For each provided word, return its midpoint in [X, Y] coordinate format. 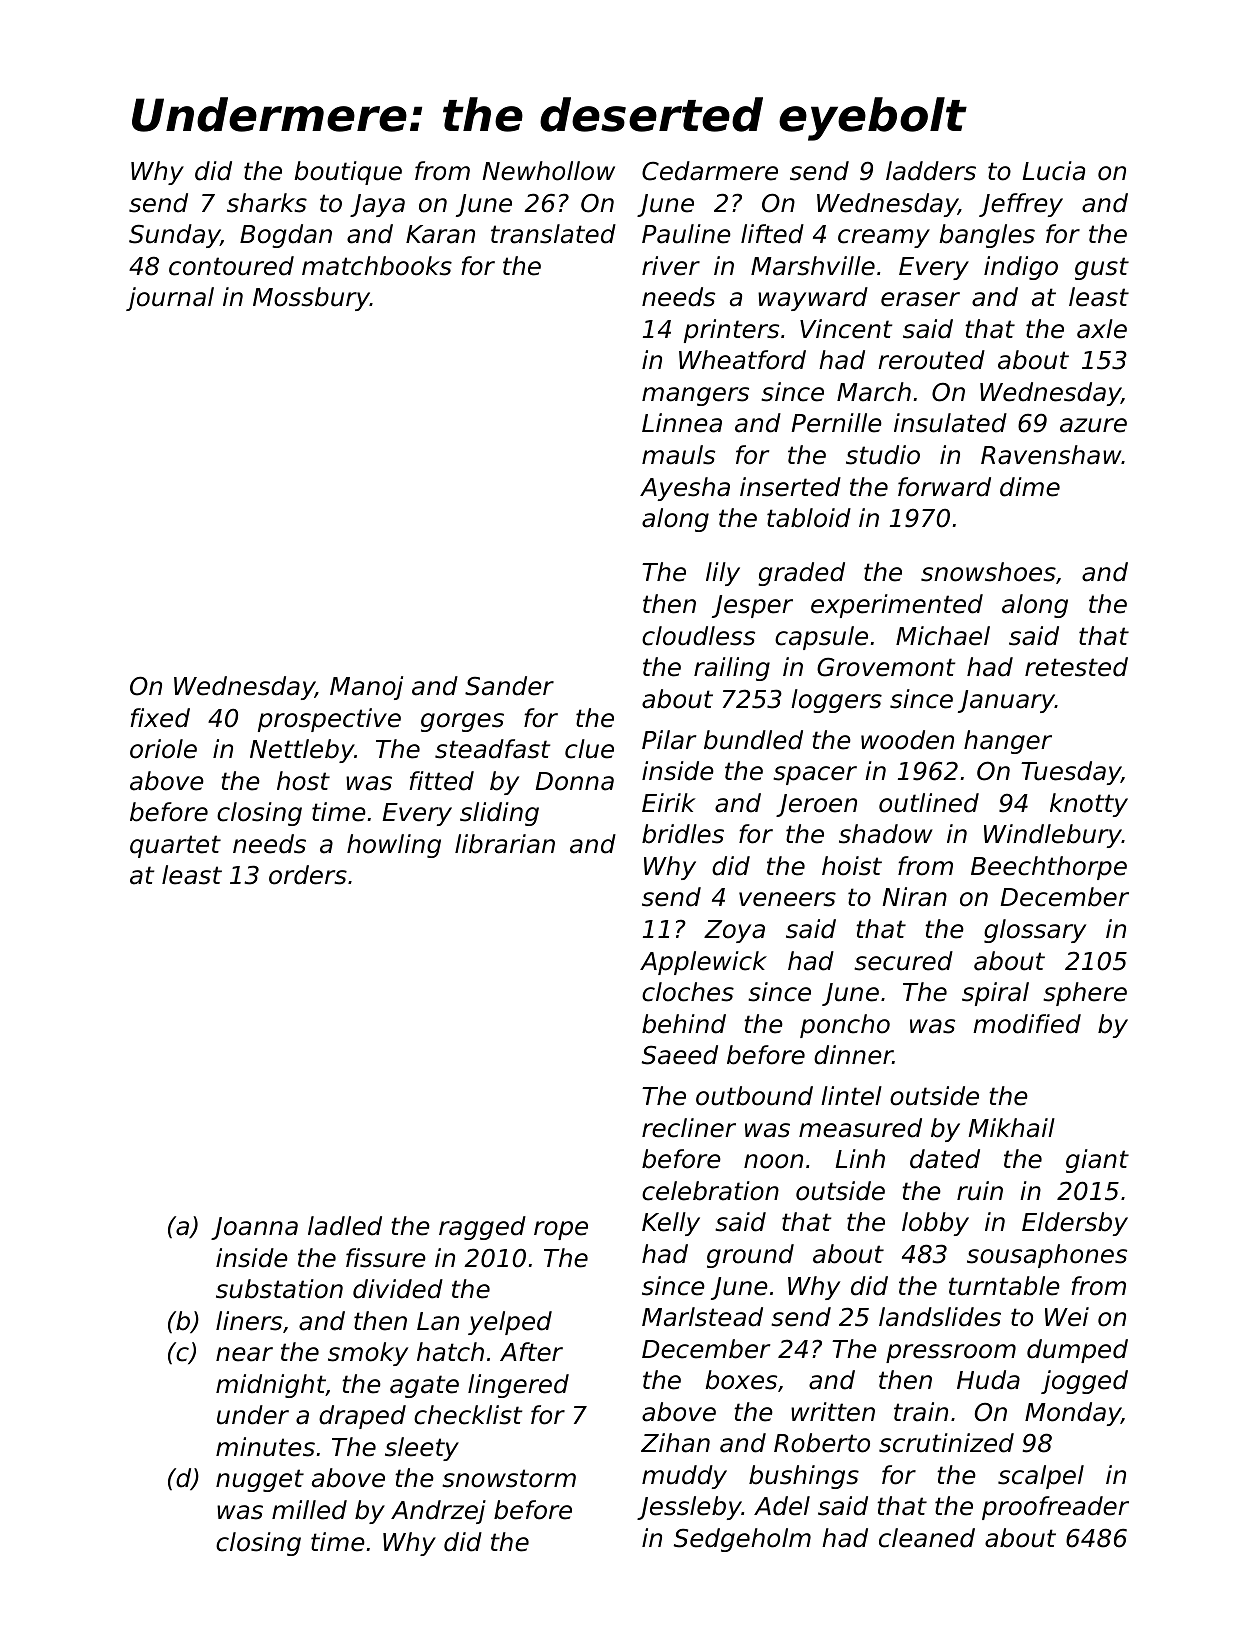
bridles [683, 834]
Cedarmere [710, 171]
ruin [980, 1191]
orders [308, 875]
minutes [265, 1447]
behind [684, 1024]
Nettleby [302, 751]
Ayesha [685, 489]
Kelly [671, 1224]
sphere [1085, 994]
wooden [907, 740]
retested [1076, 667]
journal [170, 299]
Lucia [1054, 171]
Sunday [174, 236]
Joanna [254, 1228]
